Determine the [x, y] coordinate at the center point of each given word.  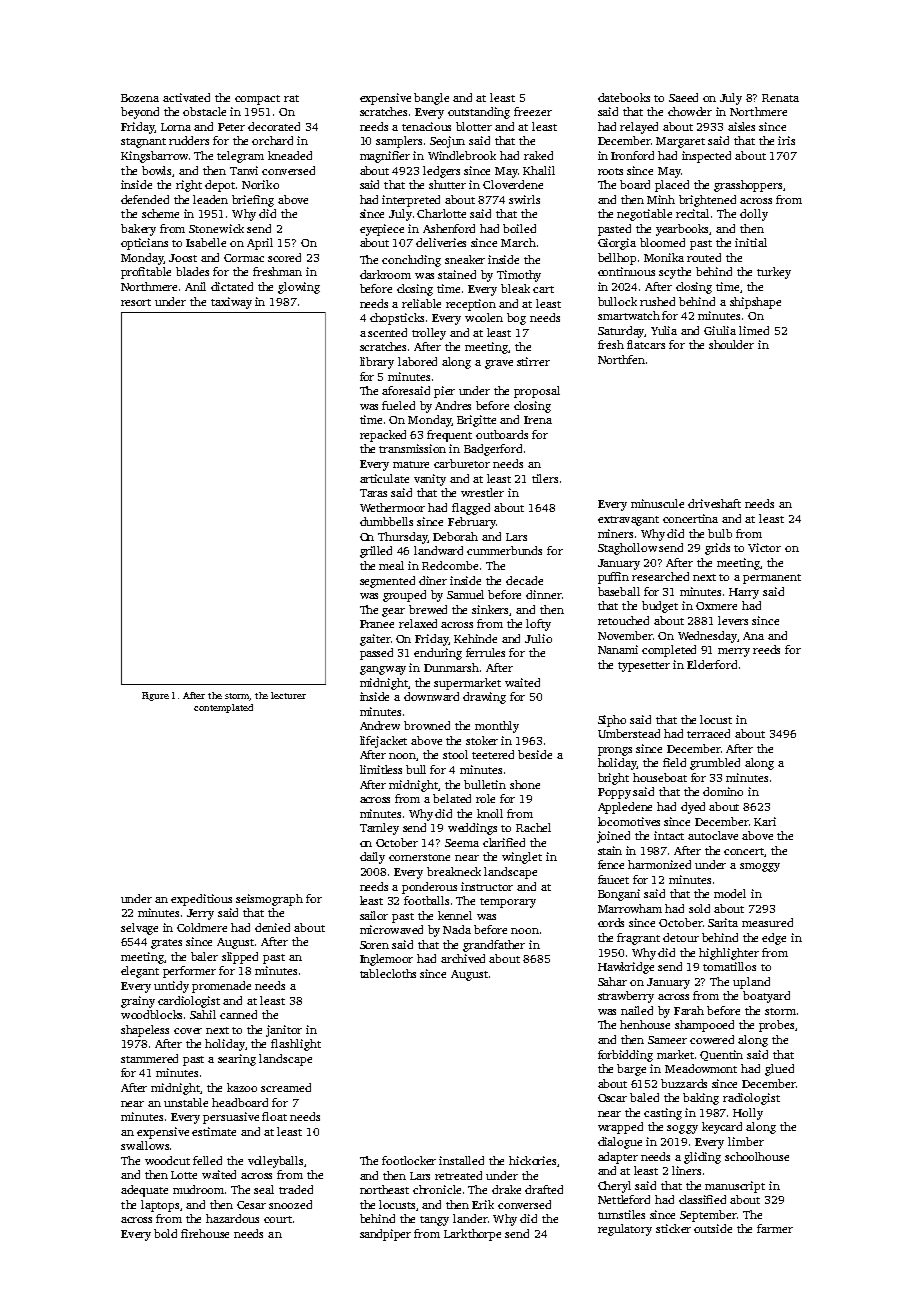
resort [136, 302]
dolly [754, 215]
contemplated [223, 708]
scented [387, 332]
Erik [483, 1204]
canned [238, 1014]
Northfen [621, 359]
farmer [775, 1228]
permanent [772, 579]
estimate [214, 1131]
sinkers [491, 610]
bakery [138, 230]
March [518, 242]
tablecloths [388, 973]
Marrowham [630, 908]
